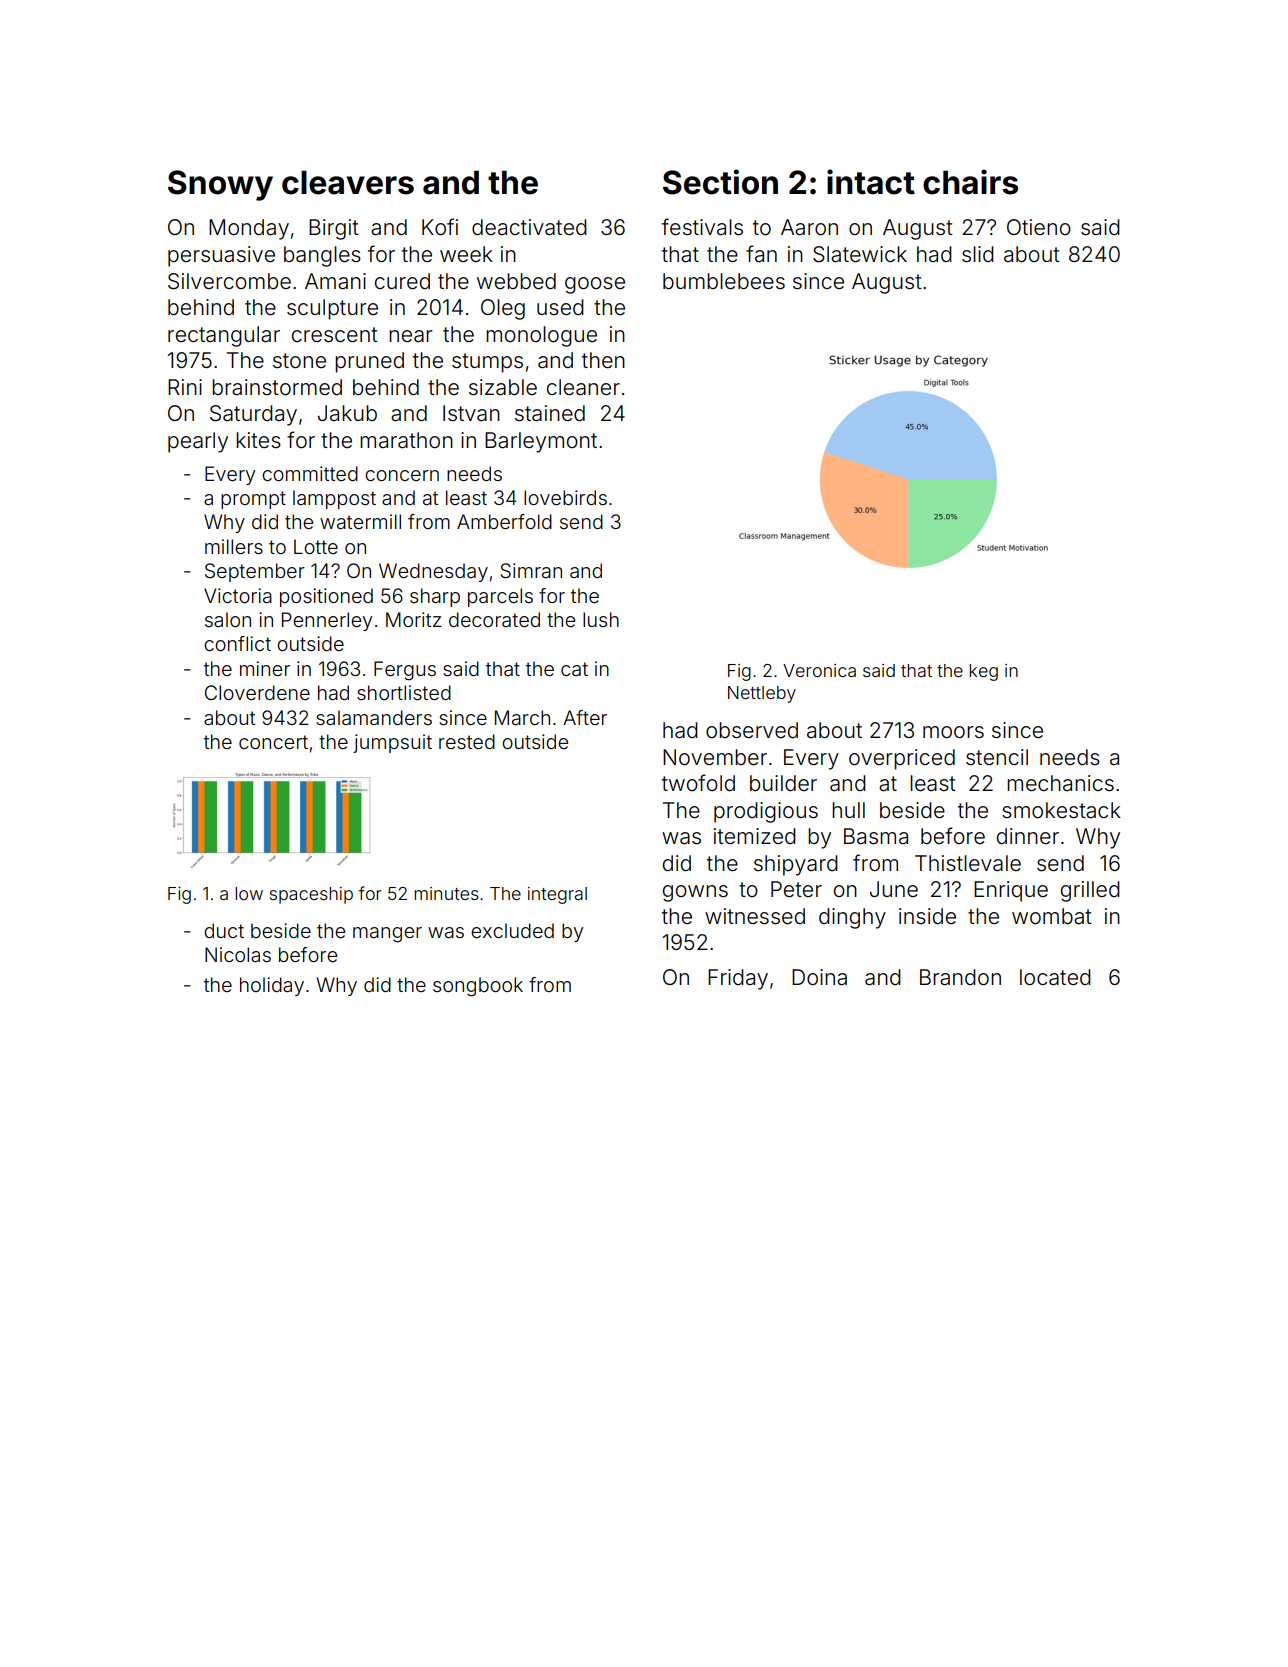  What do you see at coordinates (374, 717) in the image?
I see `salamanders` at bounding box center [374, 717].
